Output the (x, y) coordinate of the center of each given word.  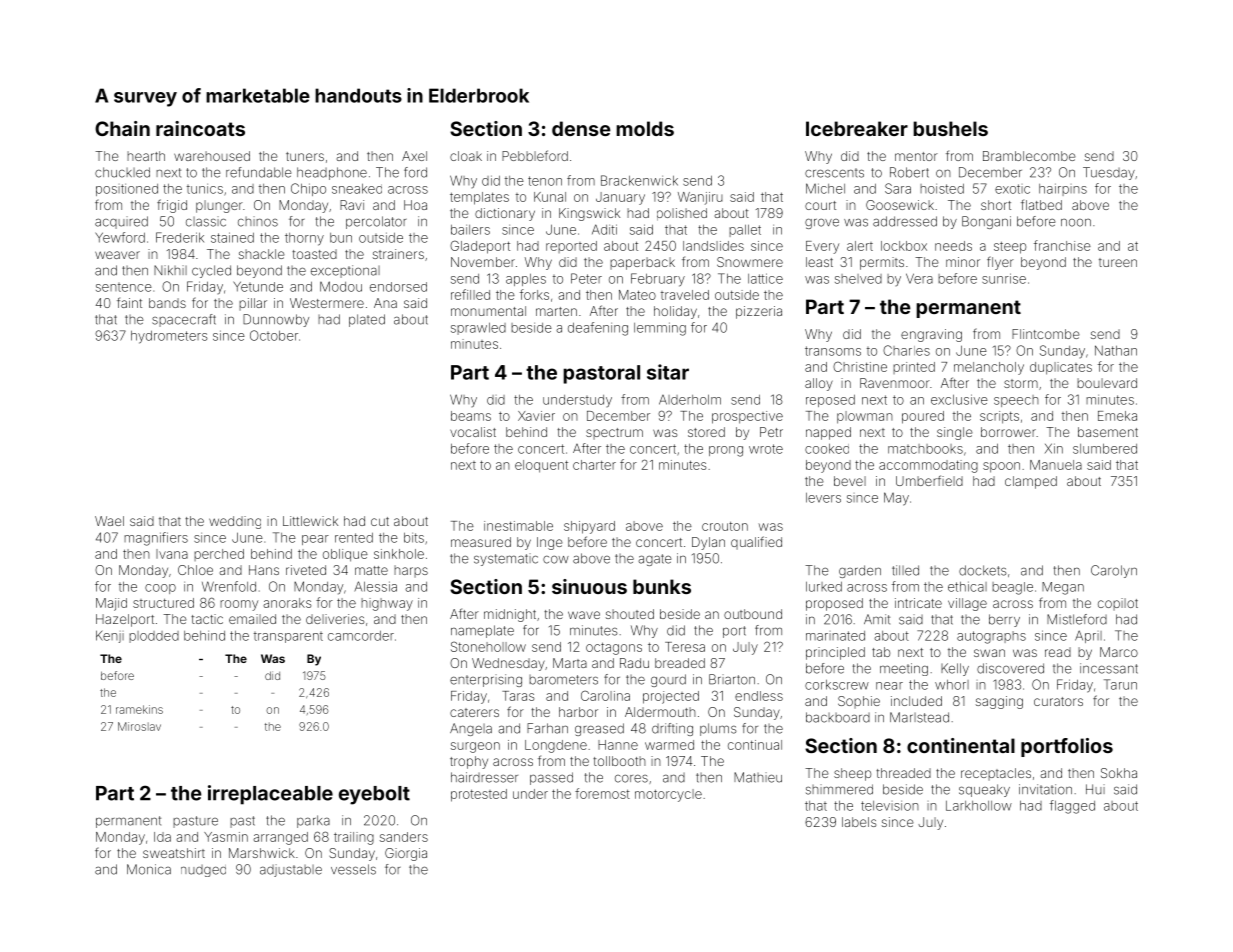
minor (963, 262)
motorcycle (668, 795)
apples (526, 280)
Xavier (536, 416)
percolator (376, 222)
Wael (109, 521)
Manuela (1056, 465)
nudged (203, 871)
